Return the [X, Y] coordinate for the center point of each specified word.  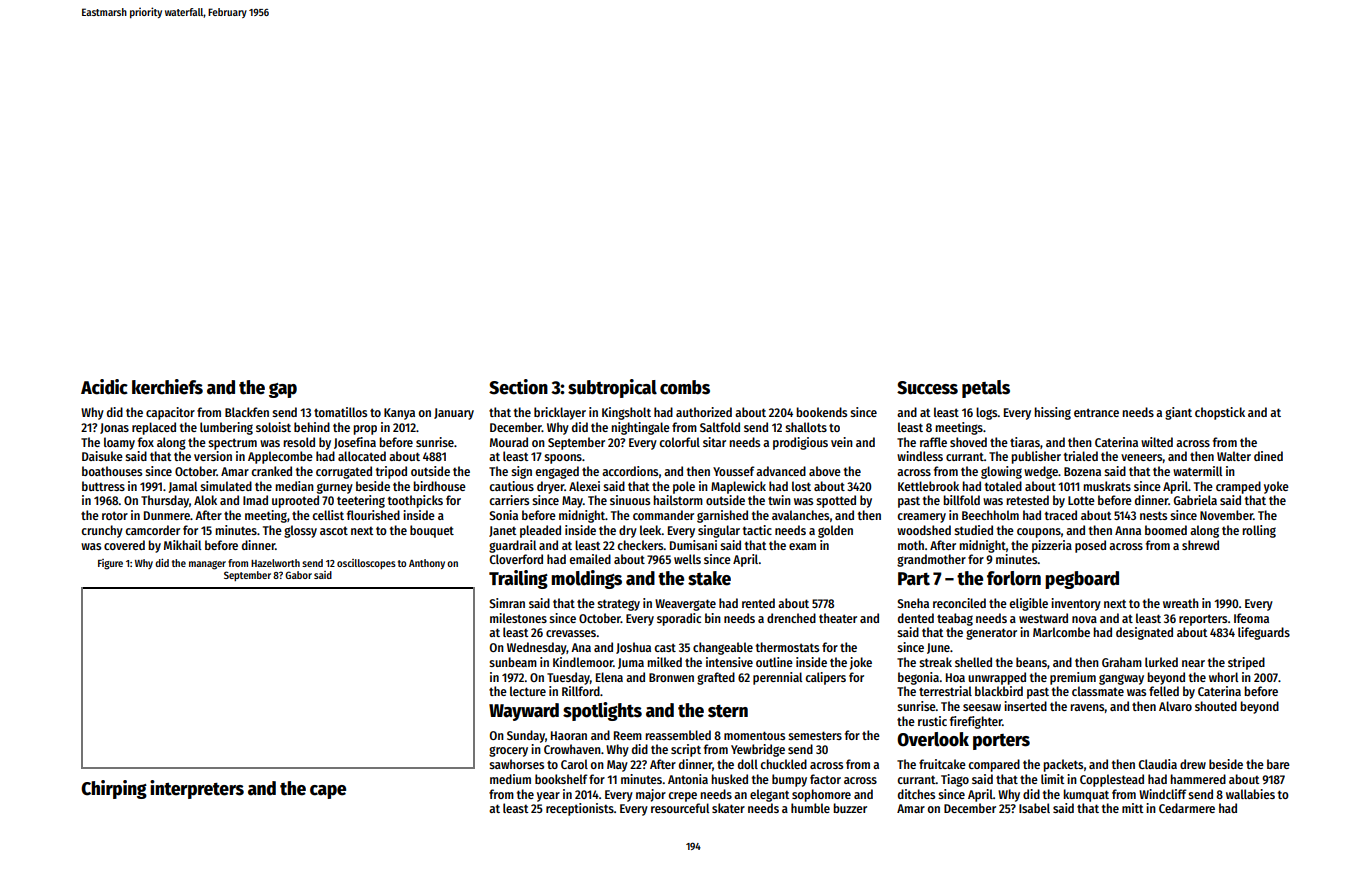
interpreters [197, 789]
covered [124, 545]
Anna [1128, 530]
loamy [119, 443]
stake [709, 578]
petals [986, 389]
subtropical [612, 388]
